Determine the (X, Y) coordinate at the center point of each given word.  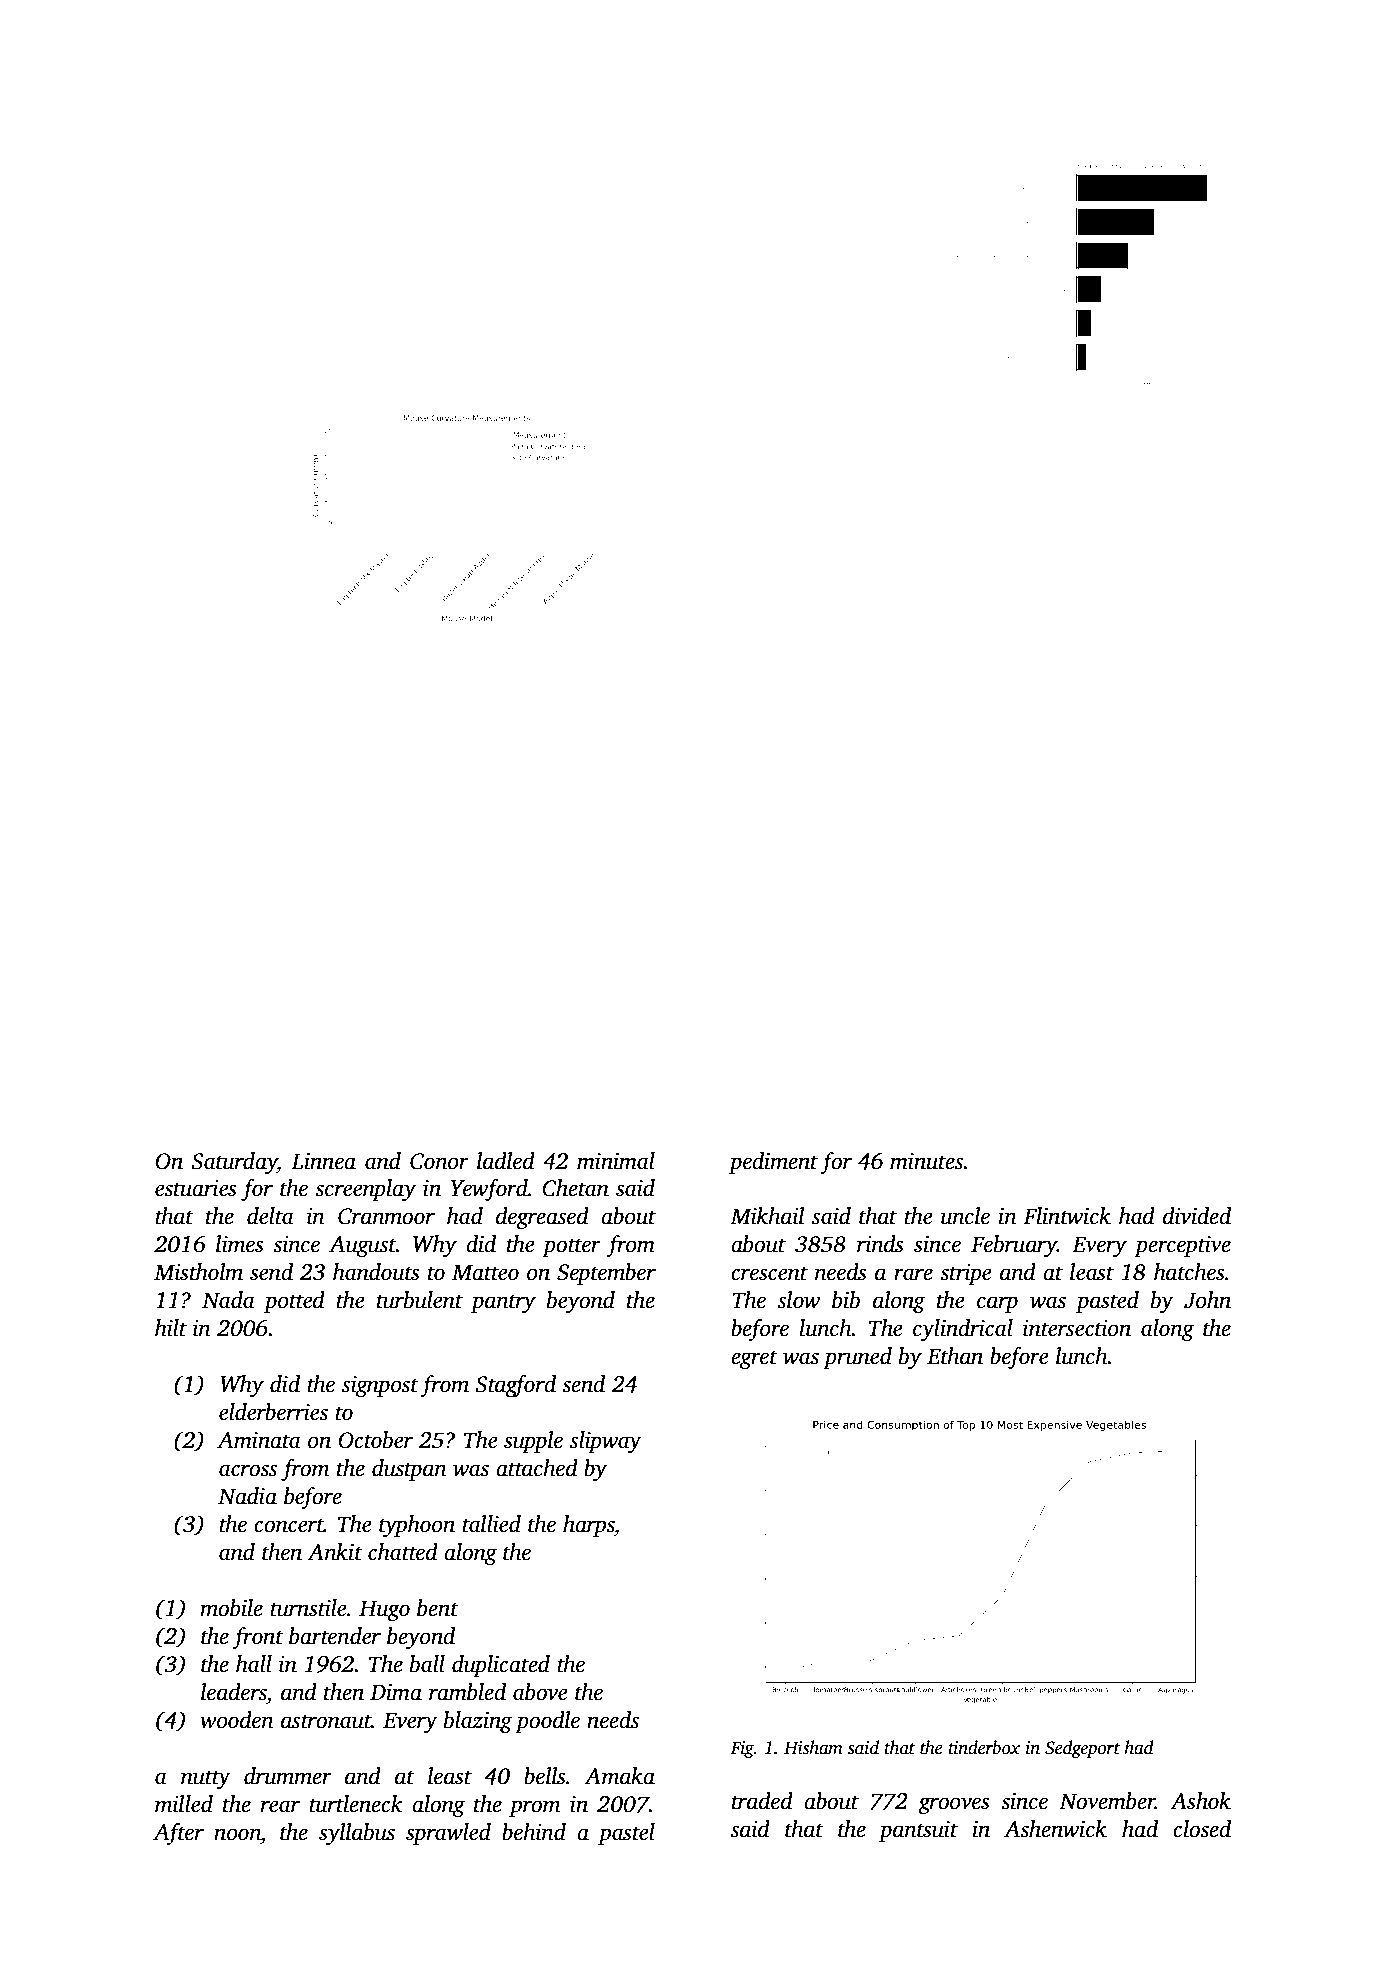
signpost (380, 1386)
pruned (857, 1358)
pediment (773, 1163)
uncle (965, 1216)
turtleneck (356, 1804)
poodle (547, 1722)
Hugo (384, 1610)
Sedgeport (1082, 1749)
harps (588, 1526)
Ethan (955, 1356)
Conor (439, 1161)
